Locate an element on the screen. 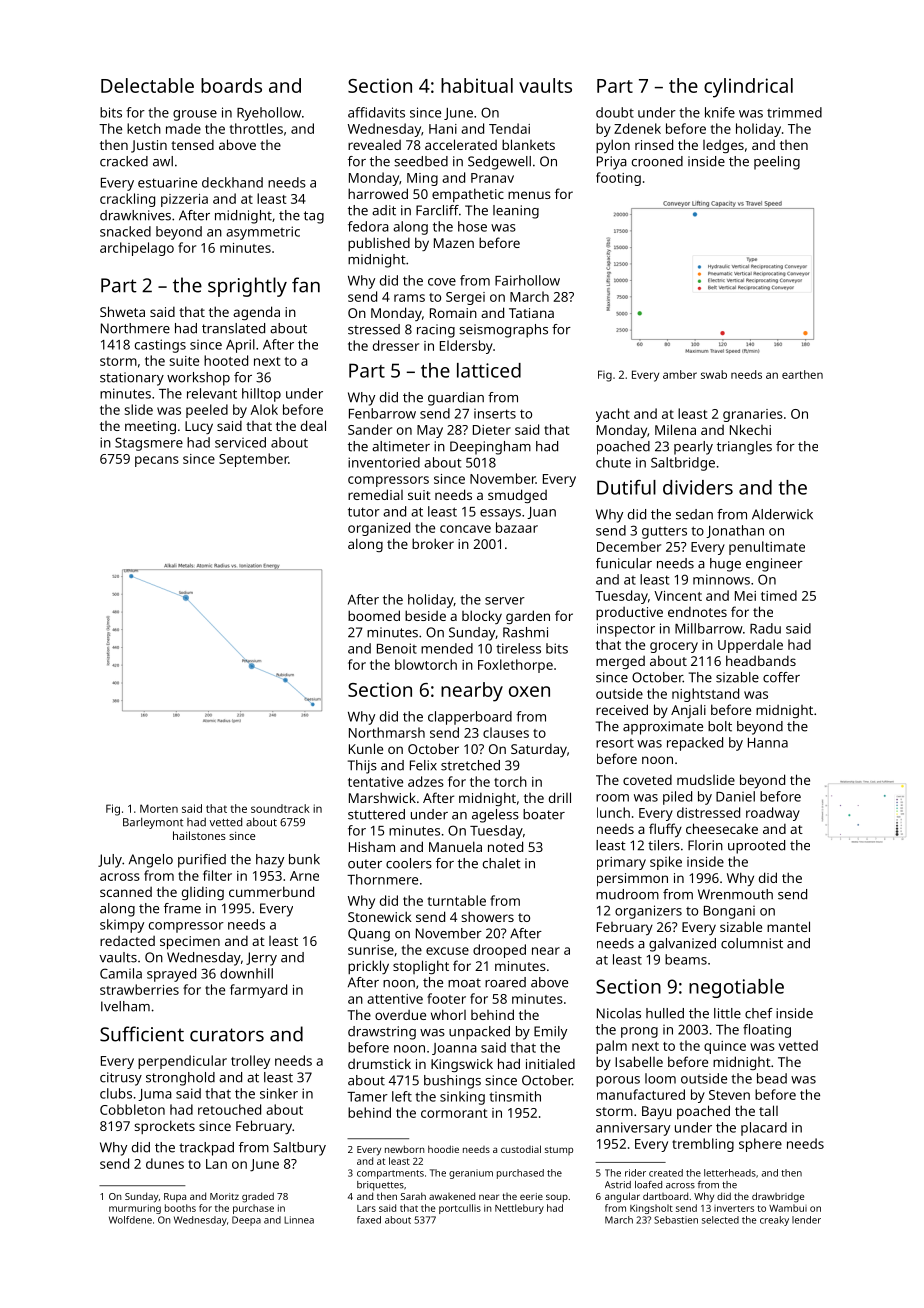 The width and height of the screenshot is (924, 1308). crackling is located at coordinates (127, 200).
